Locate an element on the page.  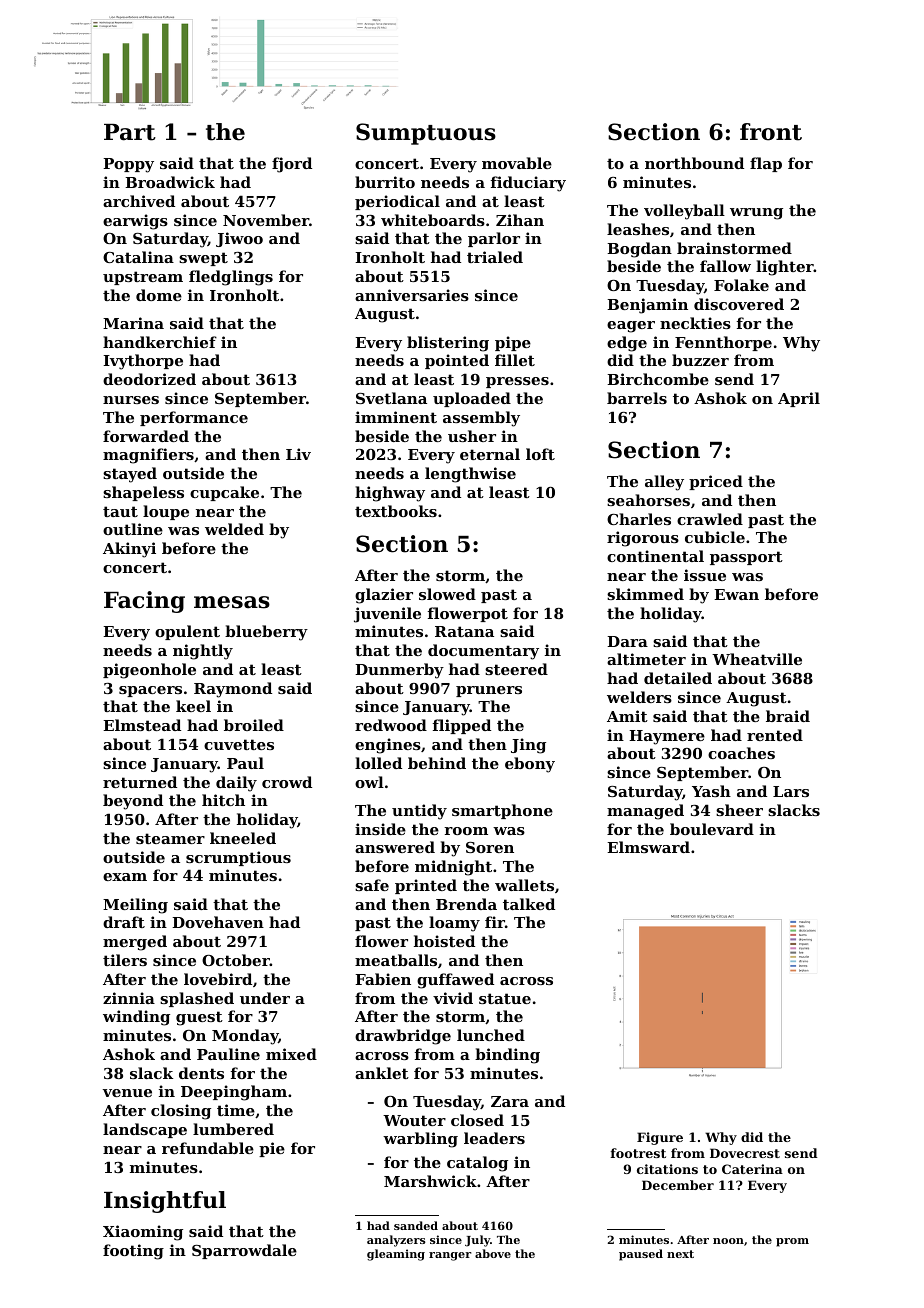
coaches is located at coordinates (741, 753).
